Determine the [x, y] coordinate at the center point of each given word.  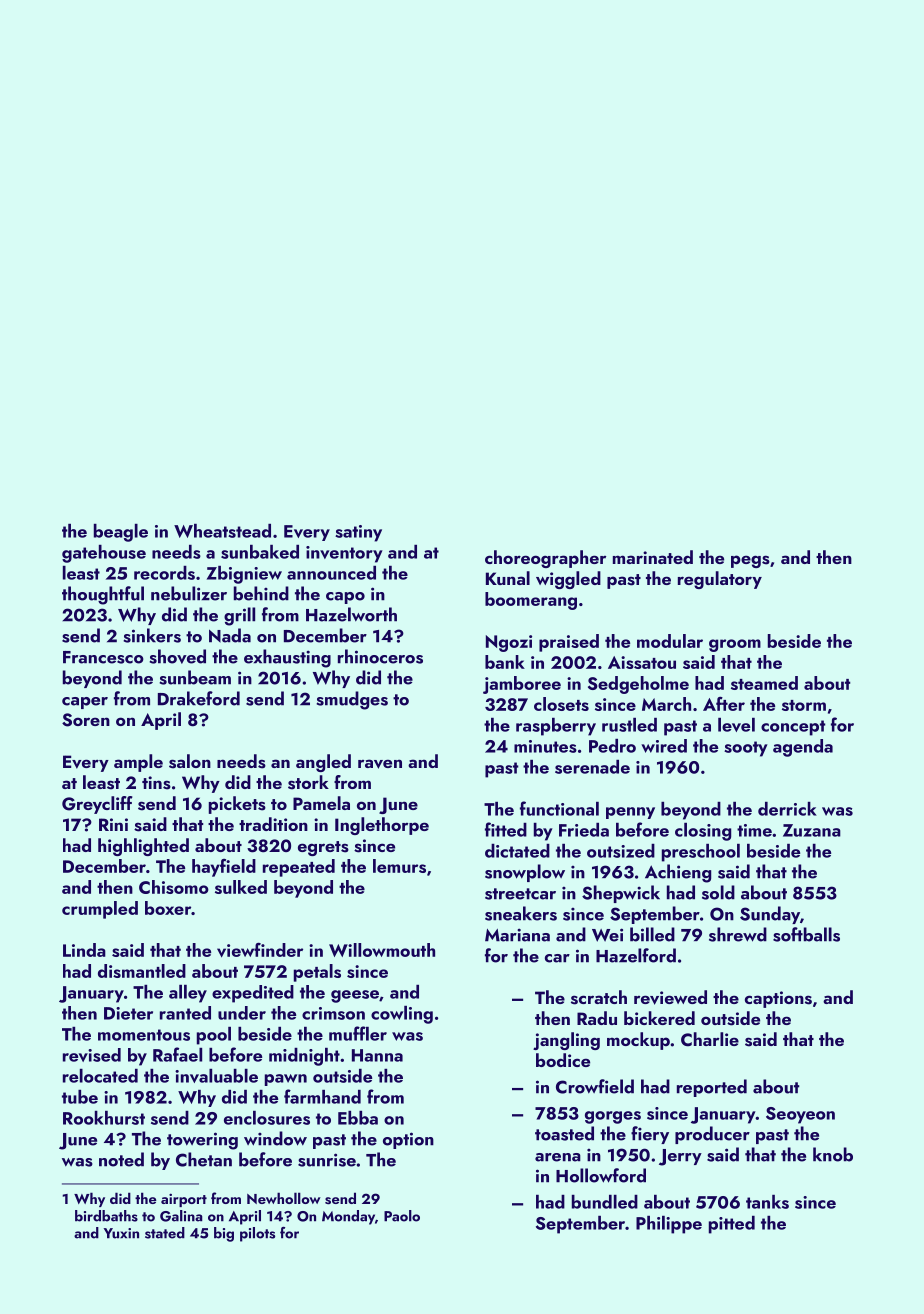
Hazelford [636, 955]
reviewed [670, 997]
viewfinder [260, 950]
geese [355, 996]
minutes [545, 746]
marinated [653, 557]
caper [85, 703]
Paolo [402, 1216]
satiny [358, 533]
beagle [121, 533]
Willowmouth [382, 950]
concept [793, 728]
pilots [257, 1234]
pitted [732, 1225]
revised [92, 1055]
